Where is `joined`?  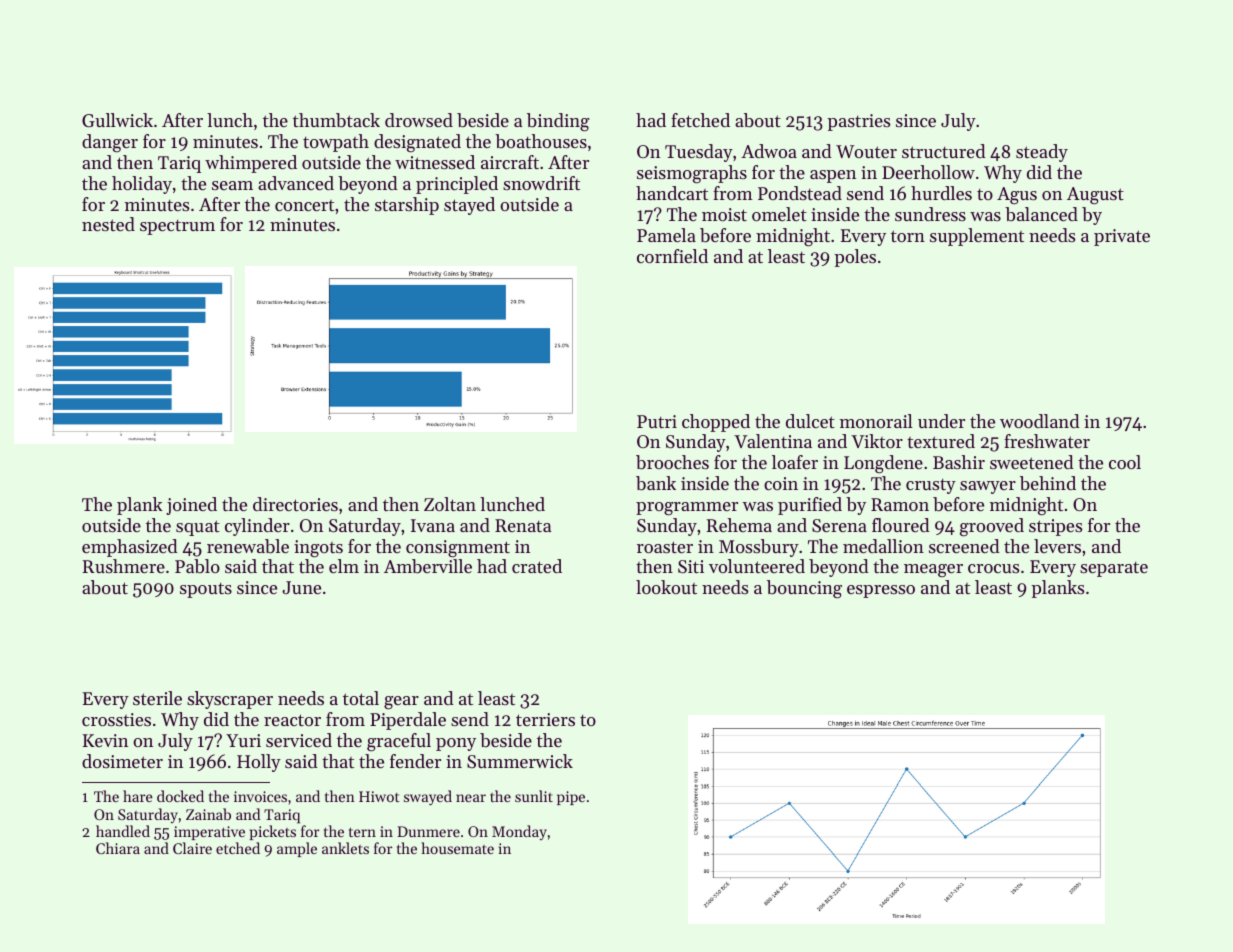
joined is located at coordinates (191, 506).
